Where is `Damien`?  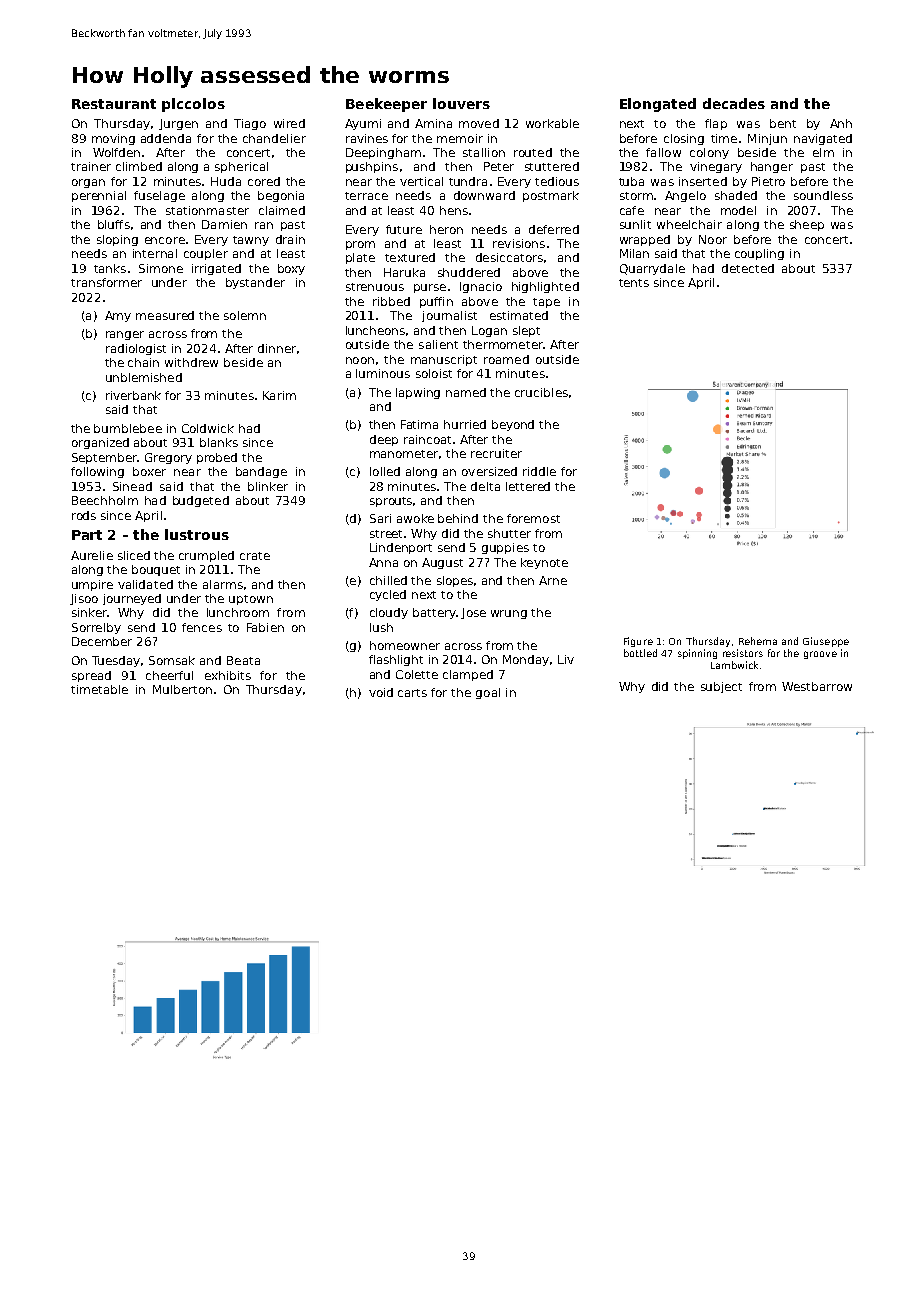
Damien is located at coordinates (224, 224).
